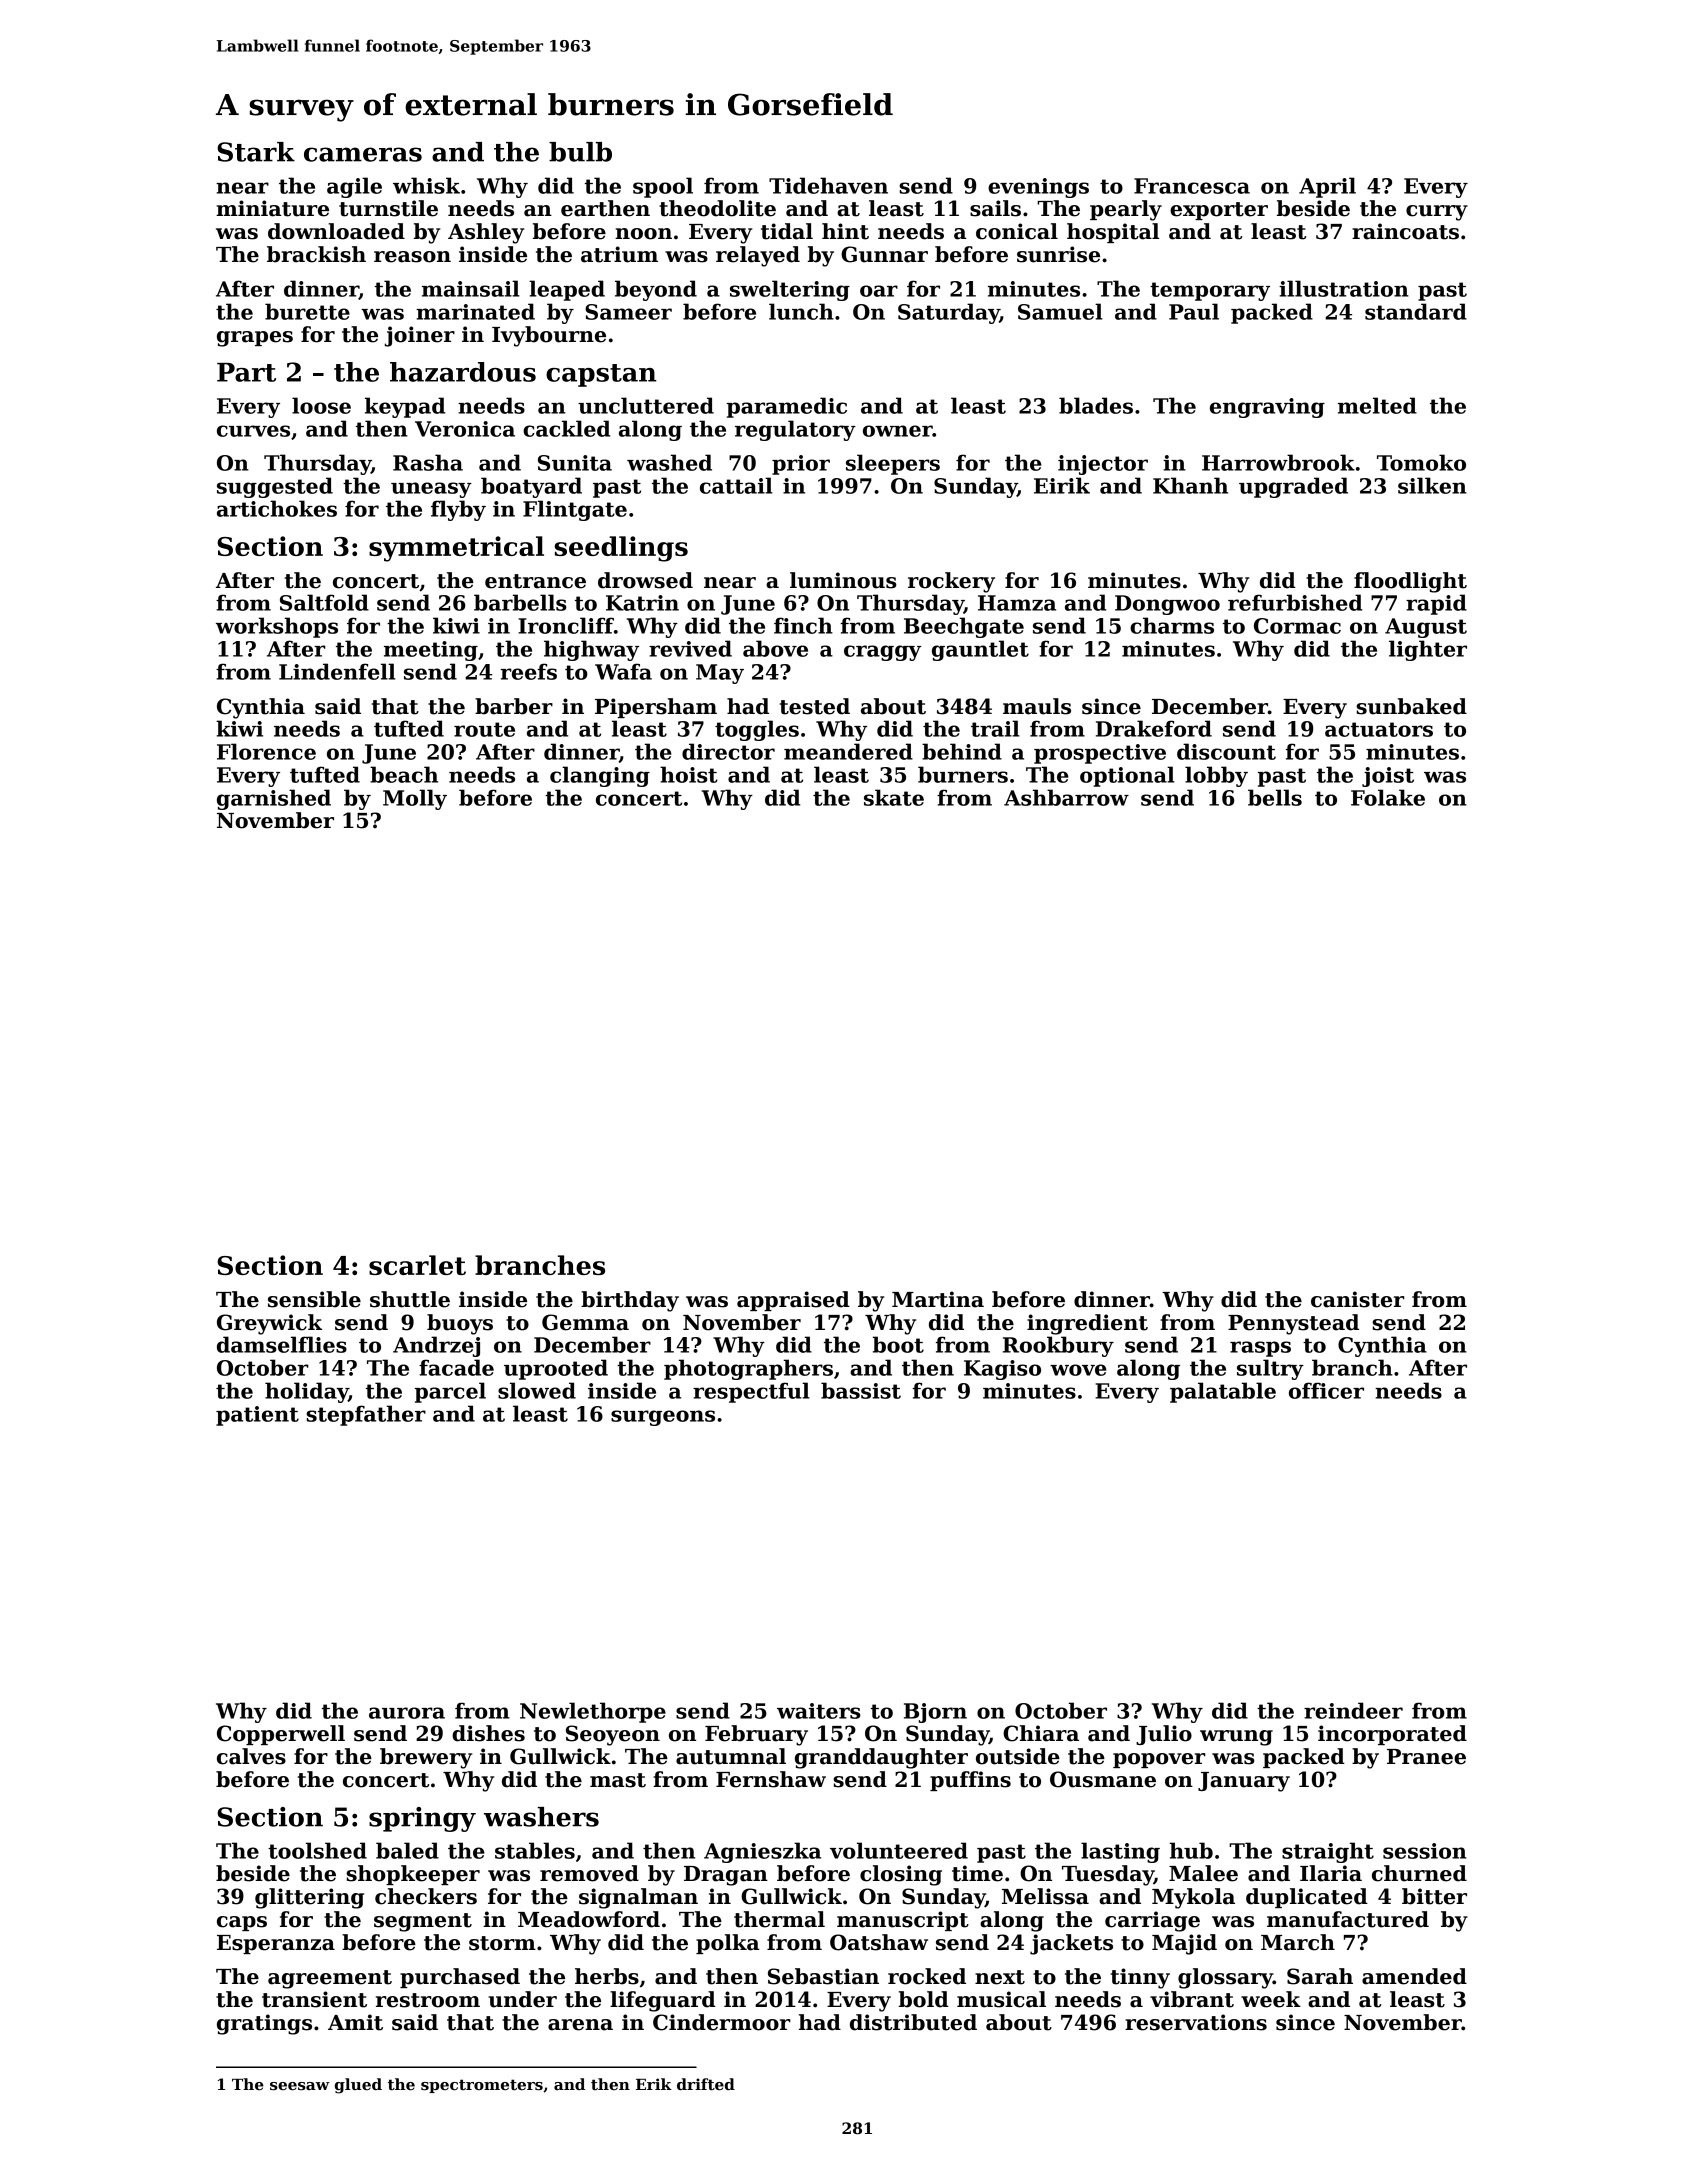 The width and height of the screenshot is (1683, 2178). I want to click on appraised, so click(793, 1301).
